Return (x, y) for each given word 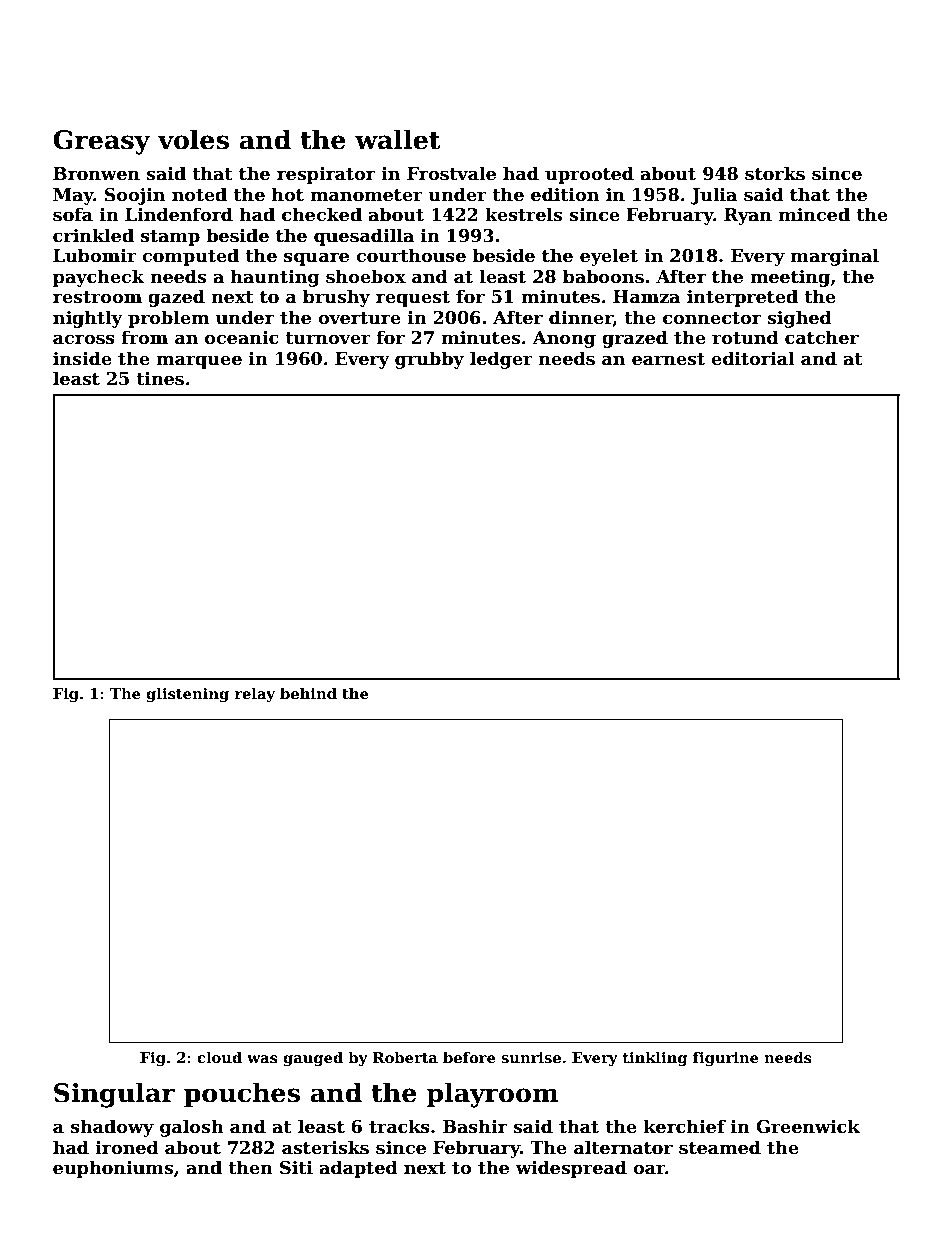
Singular (114, 1095)
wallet (397, 139)
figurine (726, 1058)
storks (775, 173)
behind (308, 693)
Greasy (101, 142)
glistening (187, 694)
